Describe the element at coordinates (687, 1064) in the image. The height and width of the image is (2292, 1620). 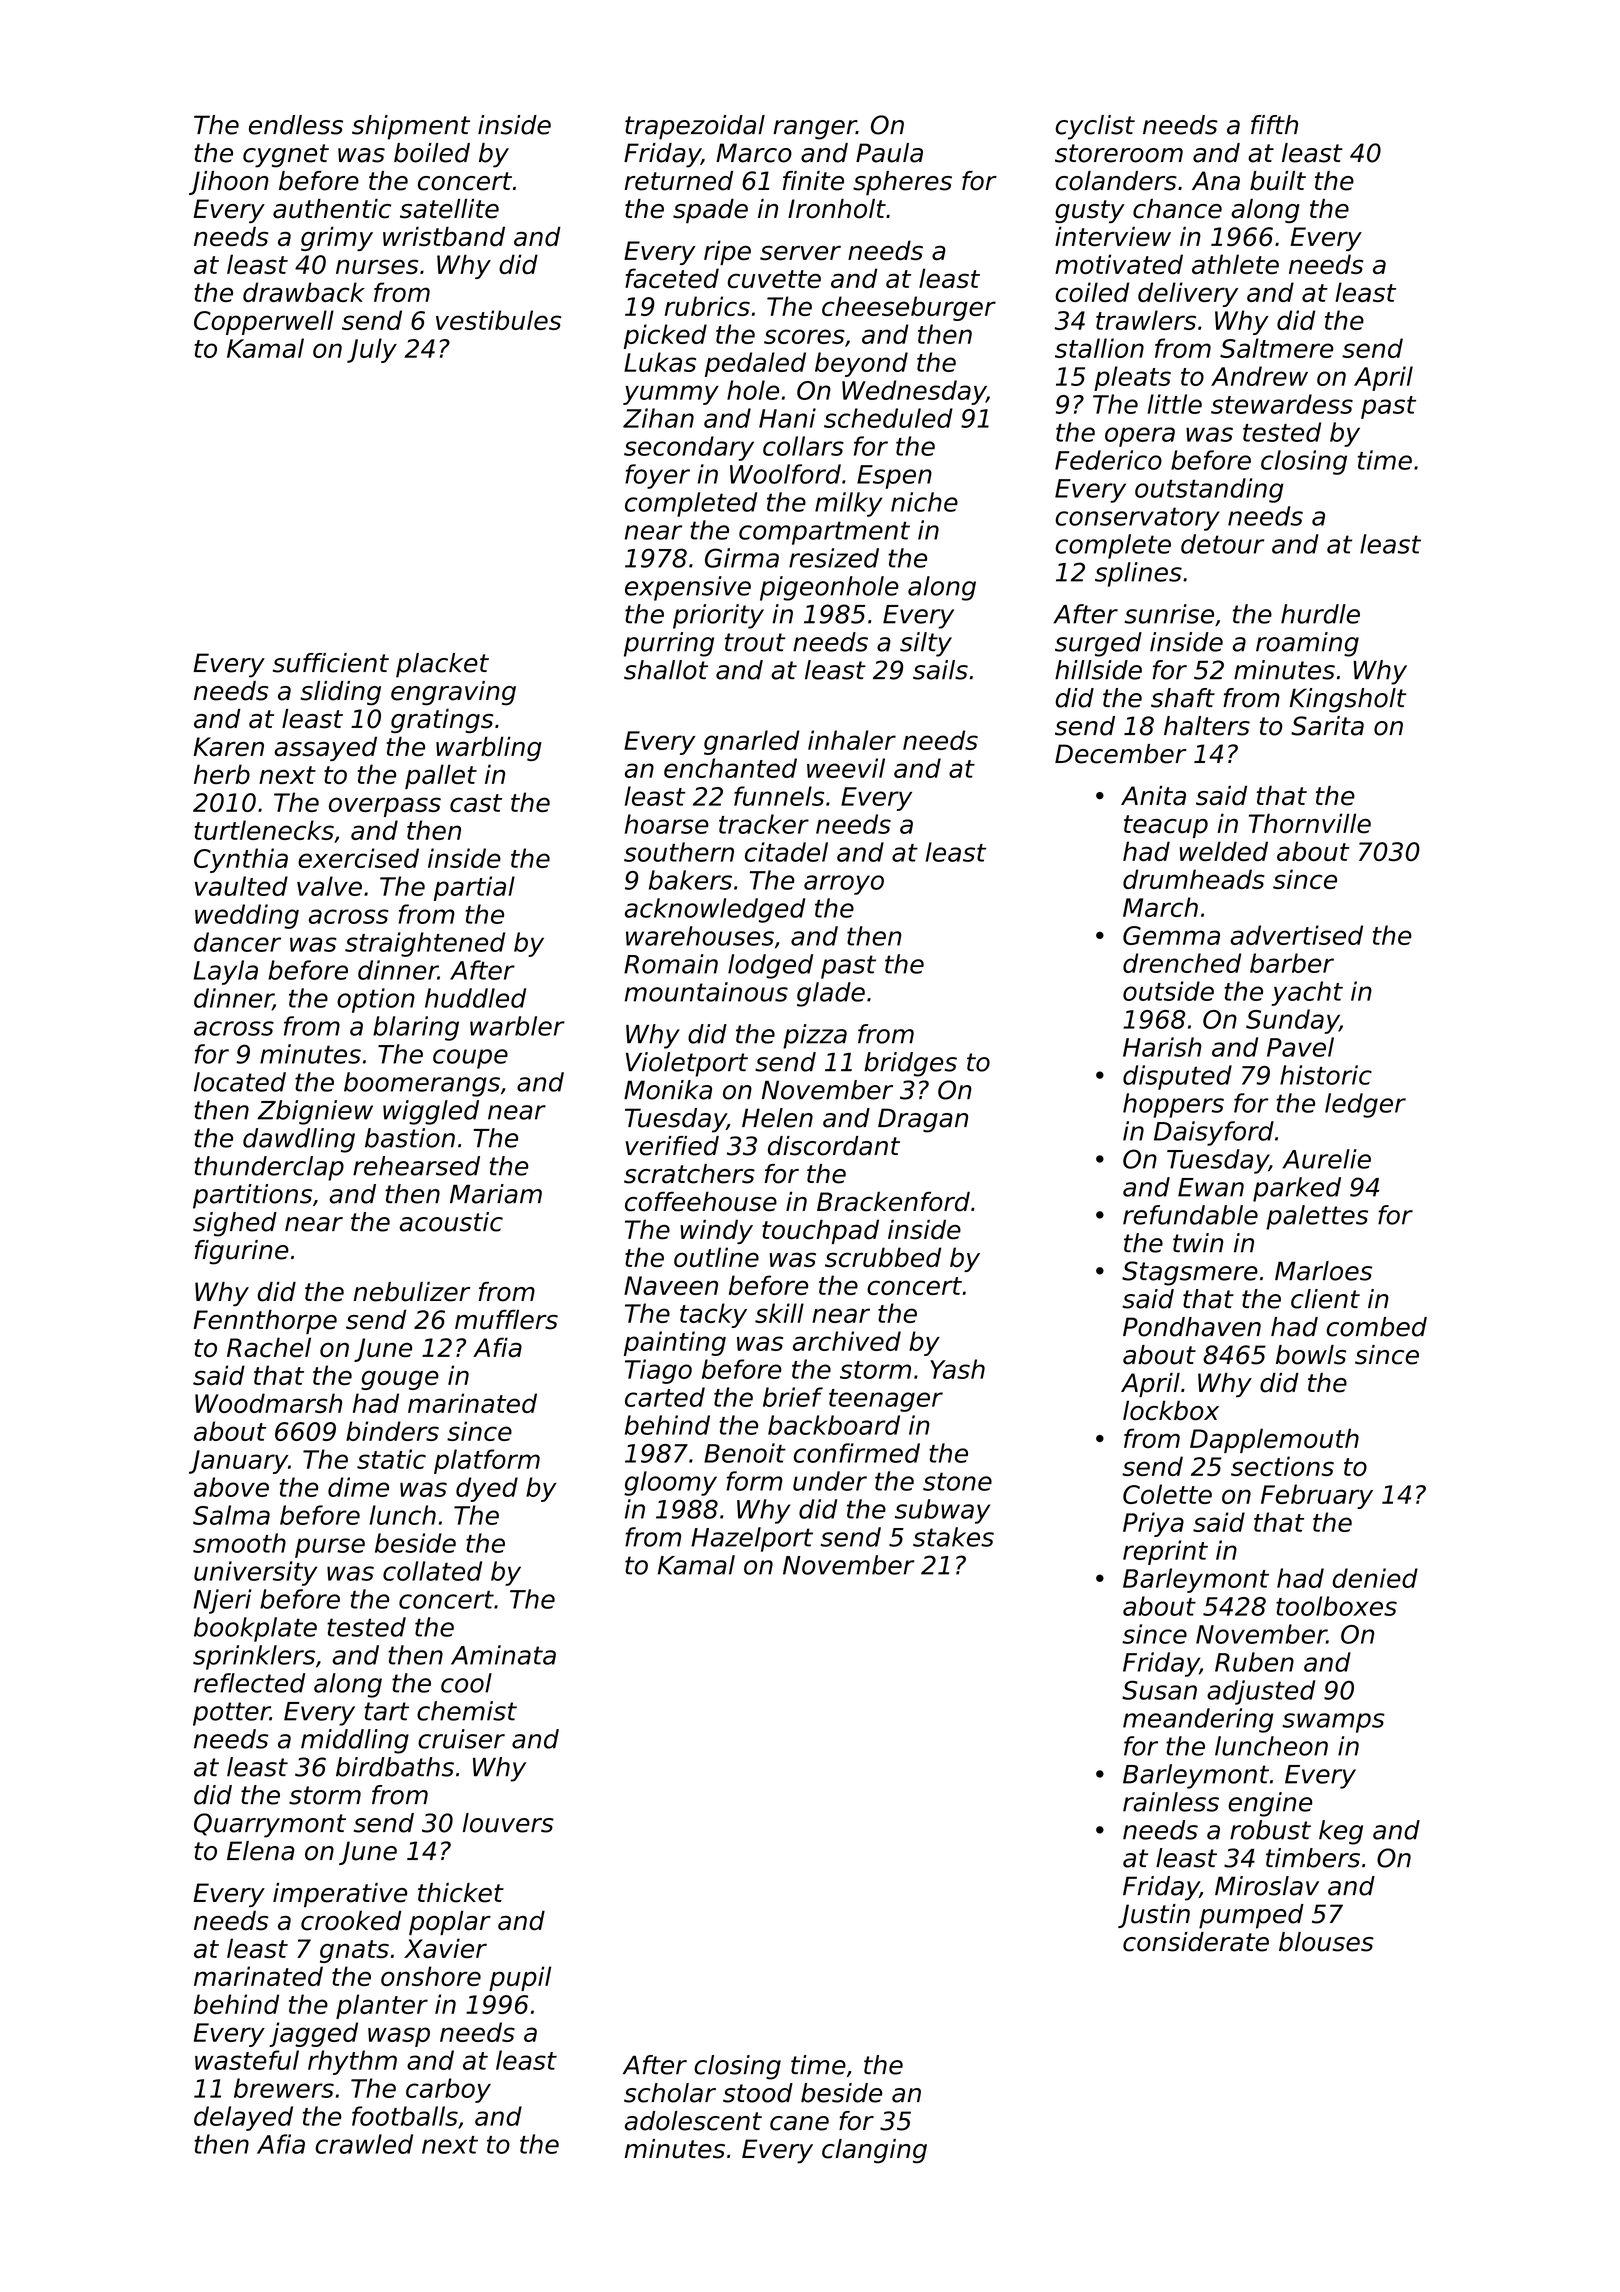
I see `Violetport` at that location.
